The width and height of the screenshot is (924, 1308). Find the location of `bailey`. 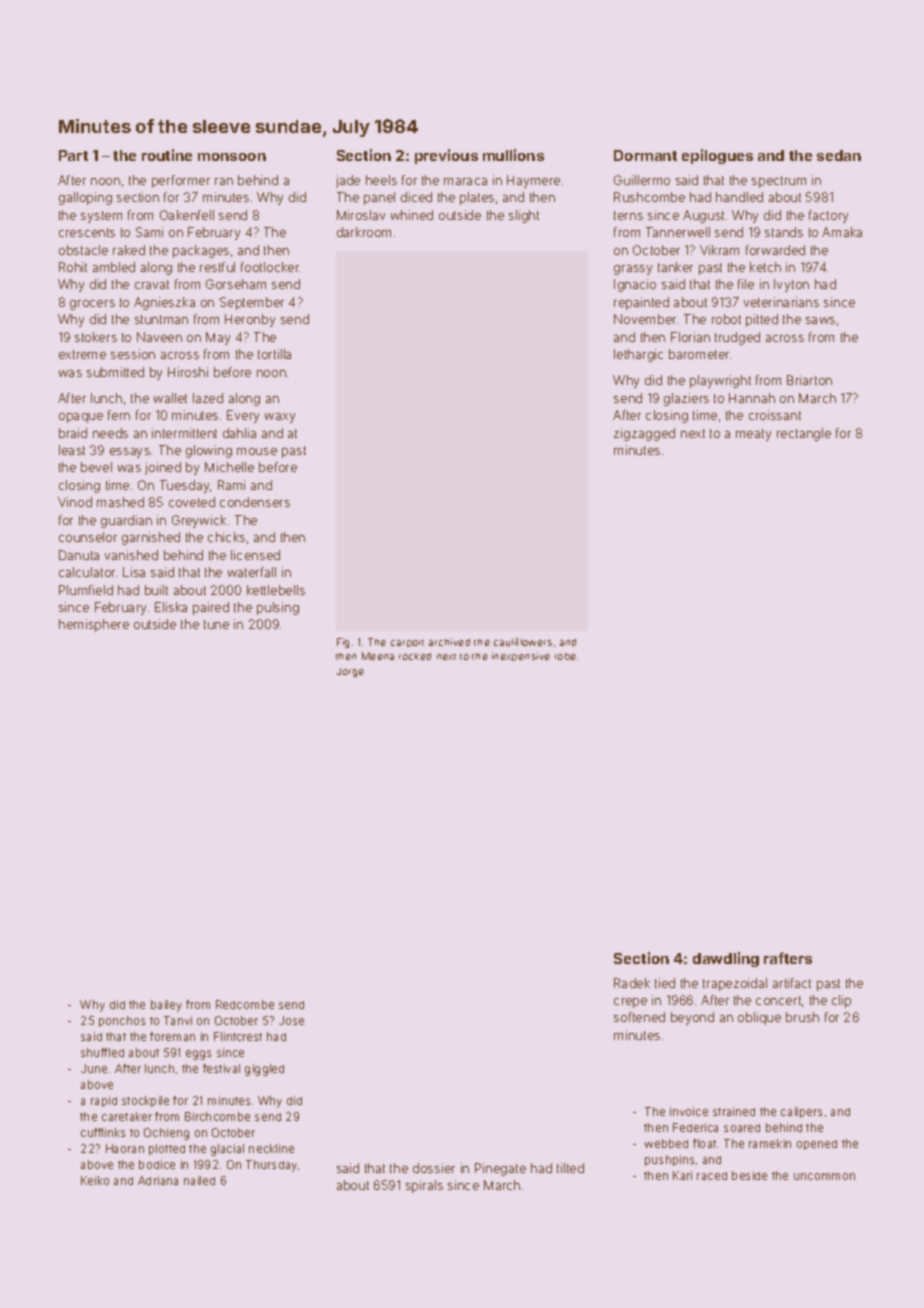

bailey is located at coordinates (166, 1006).
